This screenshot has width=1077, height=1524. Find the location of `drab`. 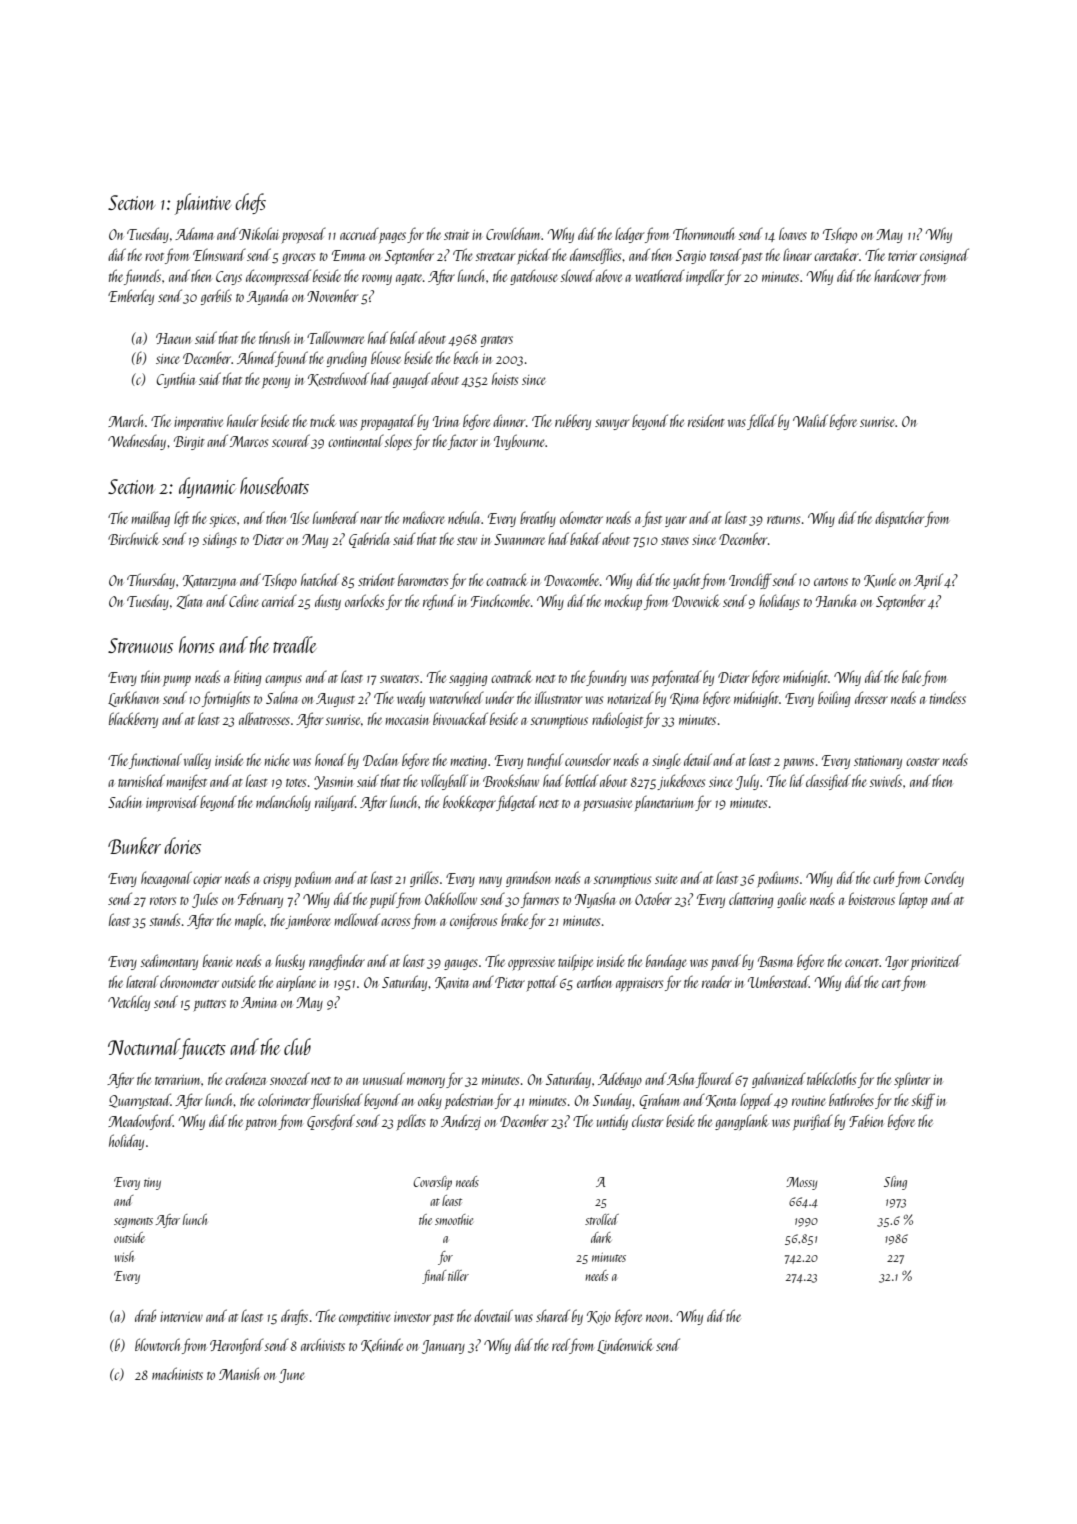

drab is located at coordinates (145, 1315).
